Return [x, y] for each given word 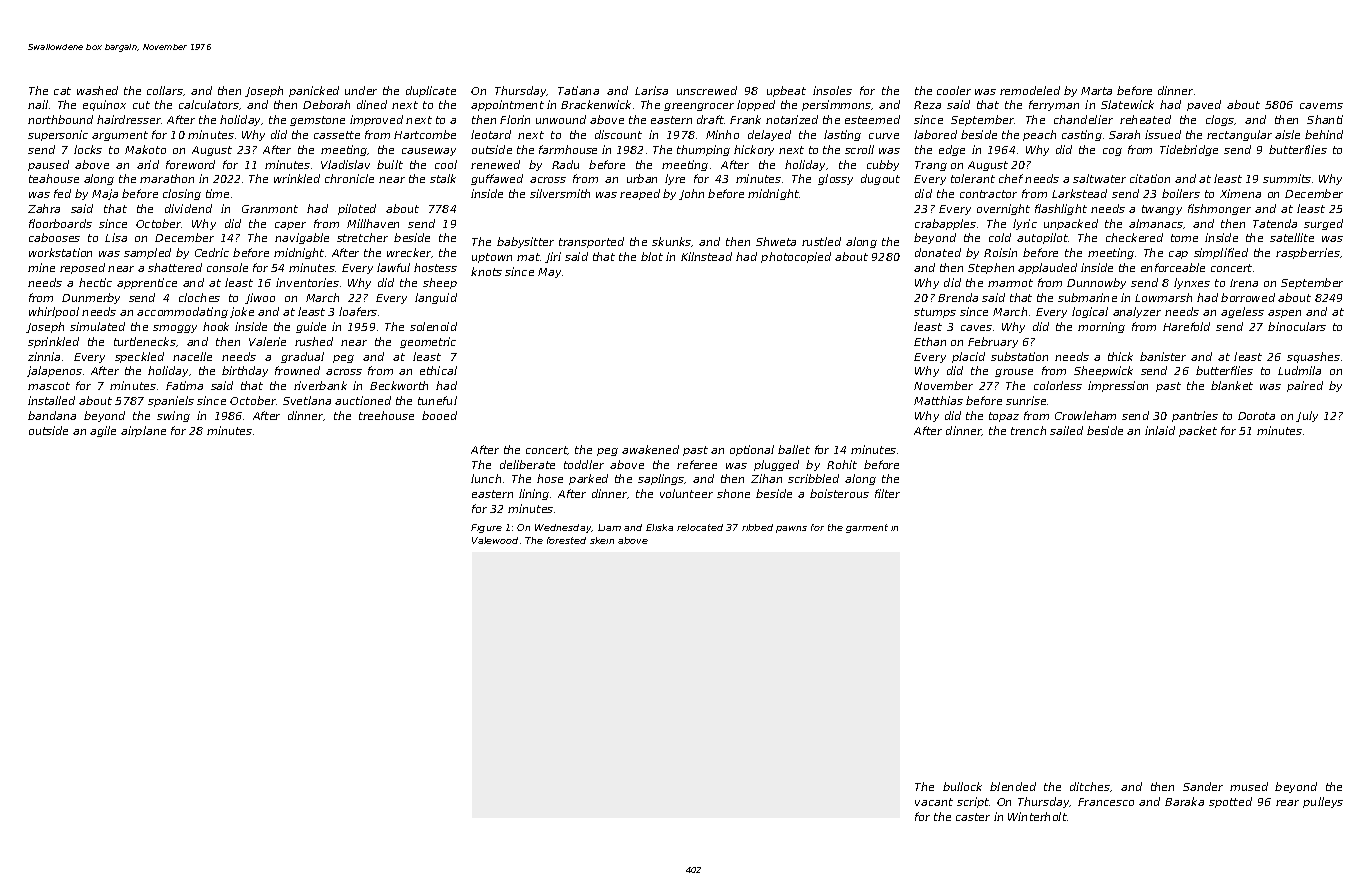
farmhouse [568, 149]
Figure [486, 528]
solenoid [433, 326]
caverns [1321, 106]
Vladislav [345, 164]
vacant [934, 802]
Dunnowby [1096, 283]
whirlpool [54, 312]
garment [867, 528]
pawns [791, 529]
